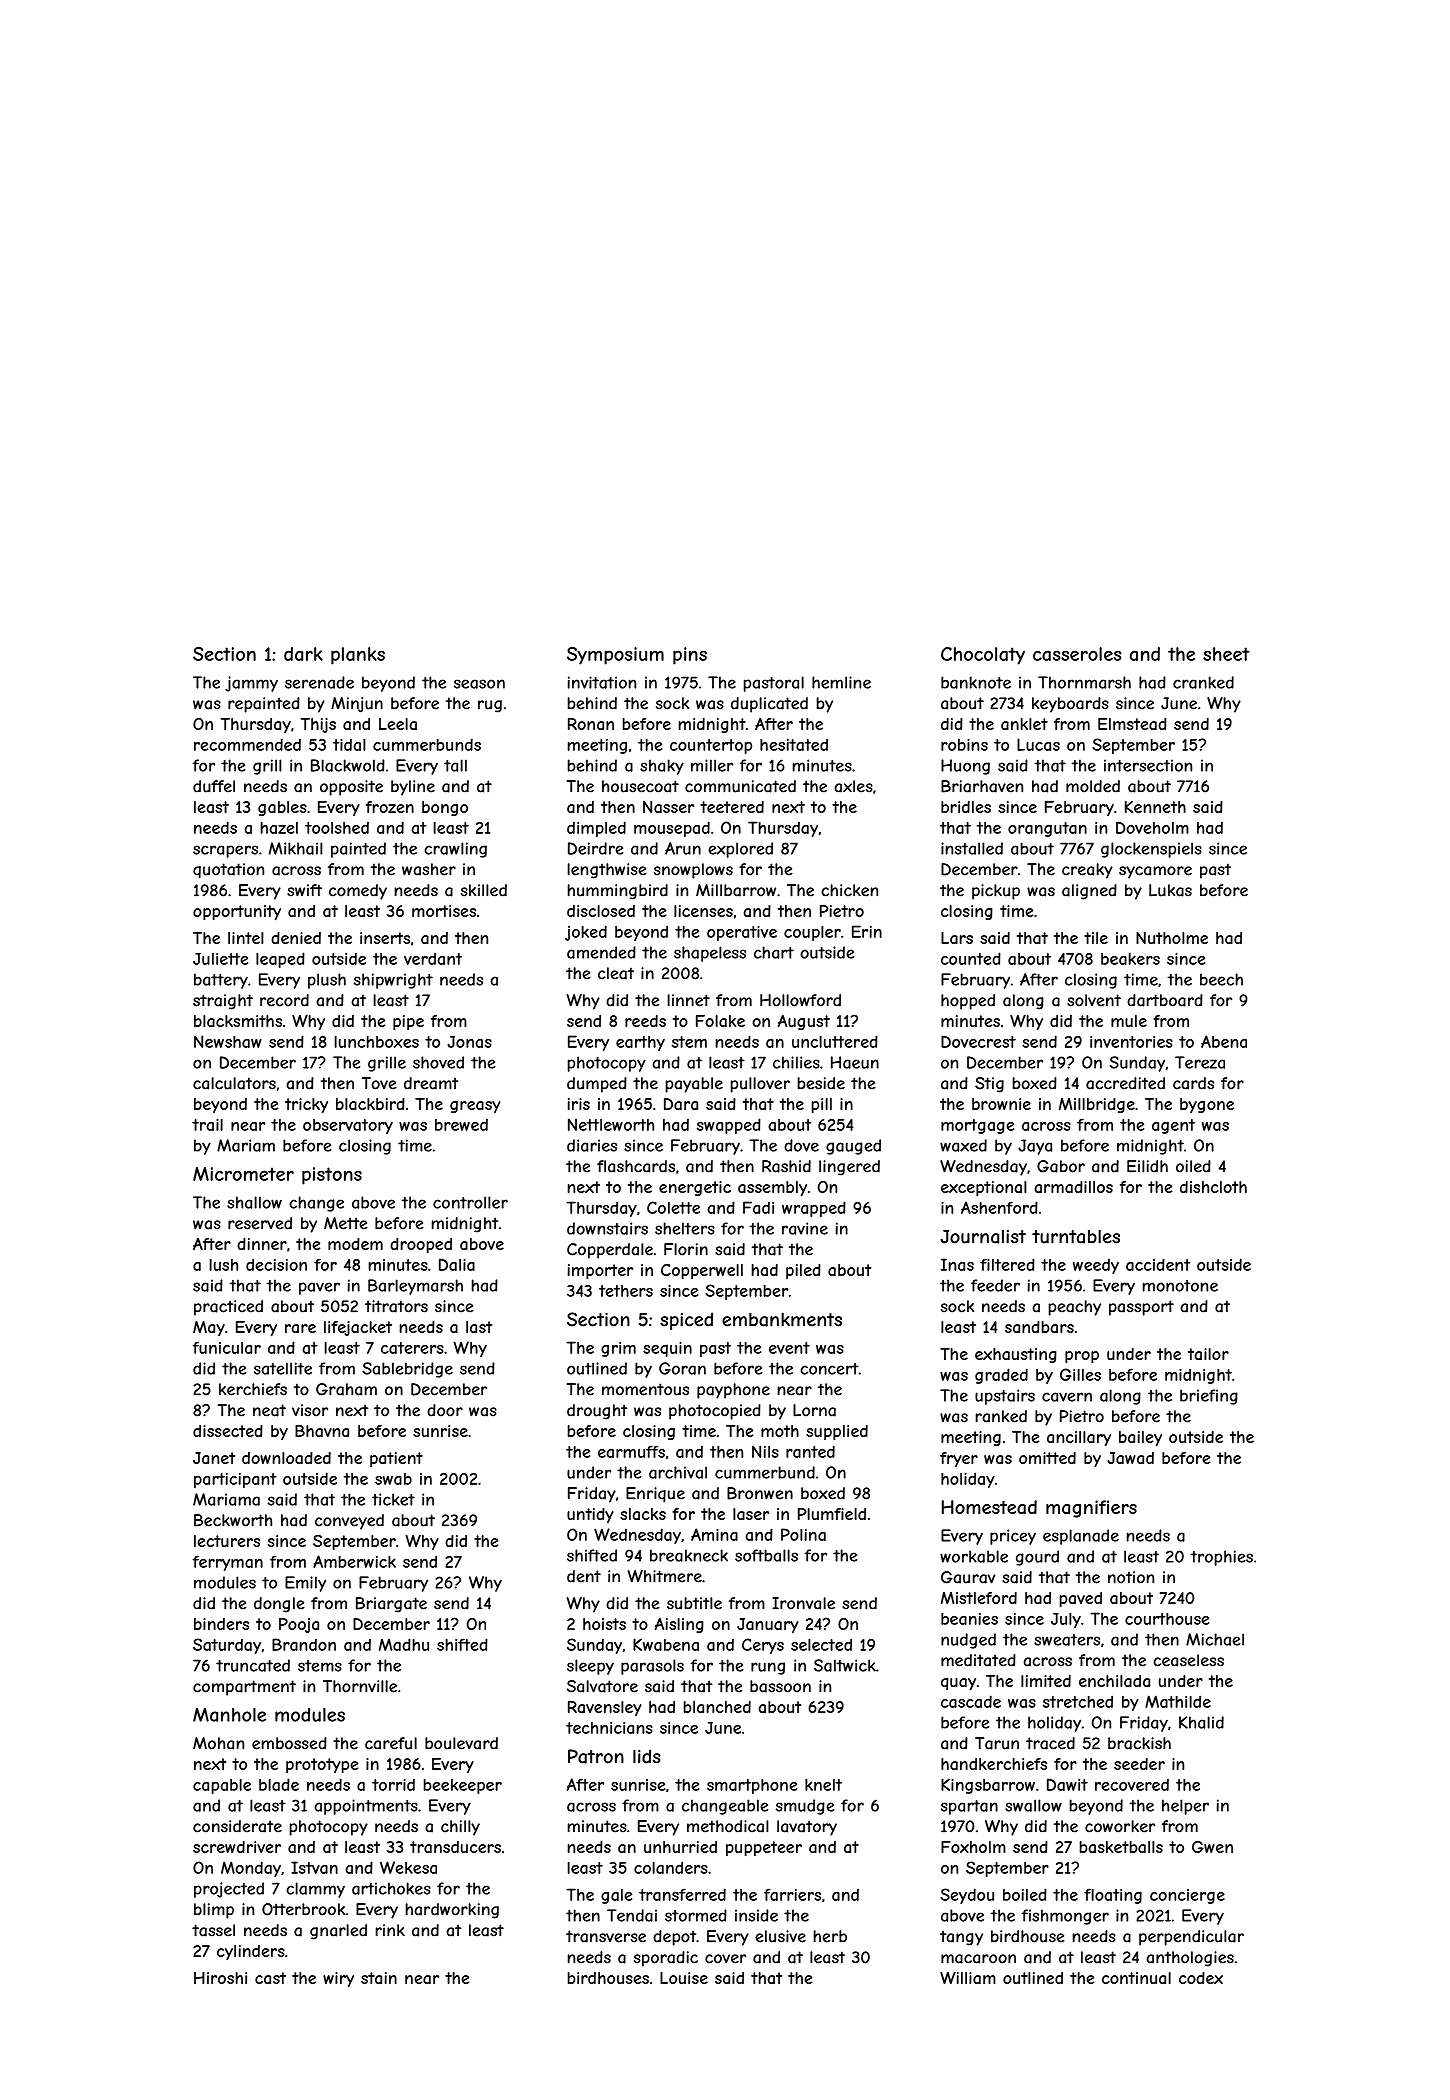 This document has height=2100, width=1450. Describe the element at coordinates (616, 1896) in the document. I see `gale` at that location.
